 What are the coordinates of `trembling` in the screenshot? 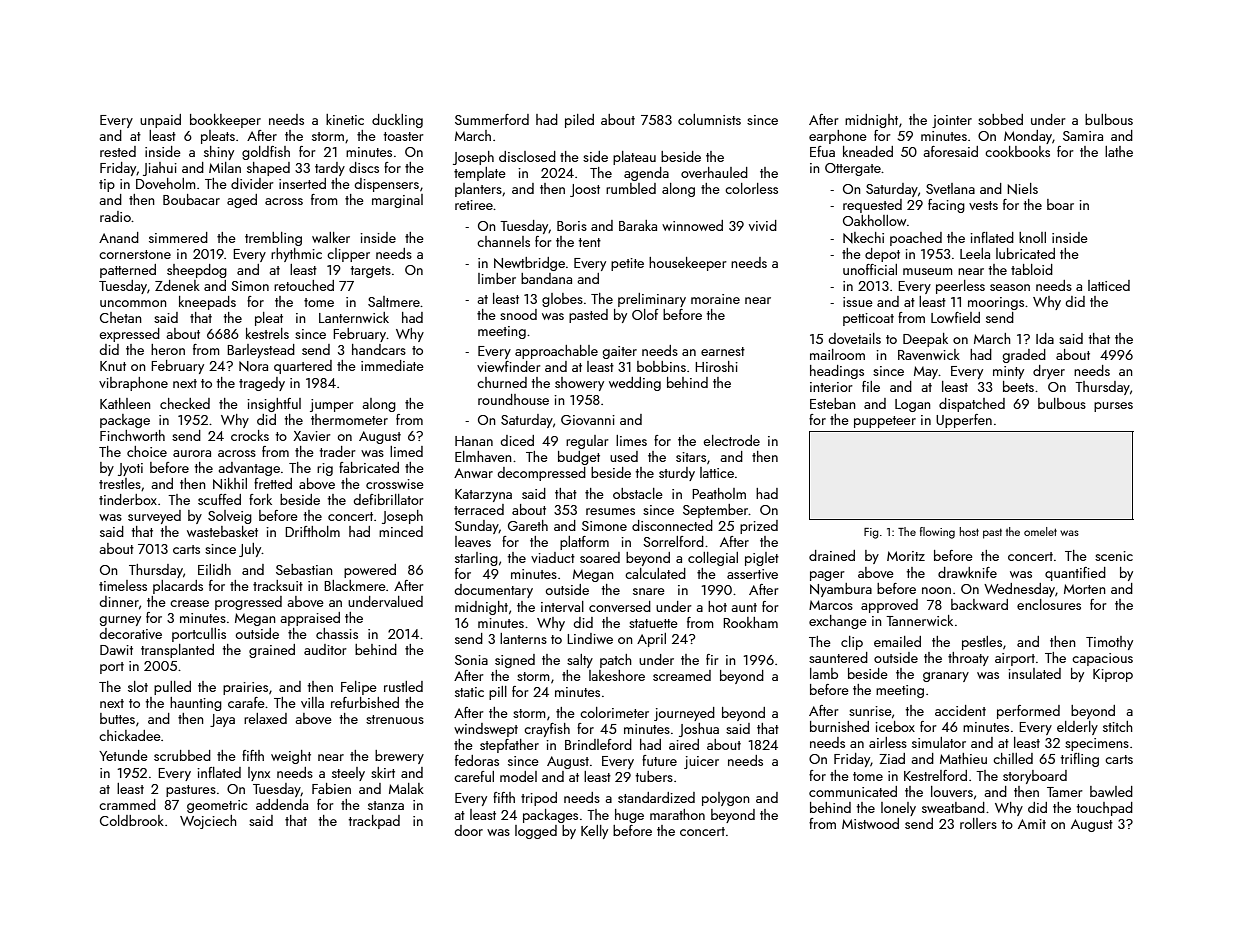 It's located at (273, 239).
